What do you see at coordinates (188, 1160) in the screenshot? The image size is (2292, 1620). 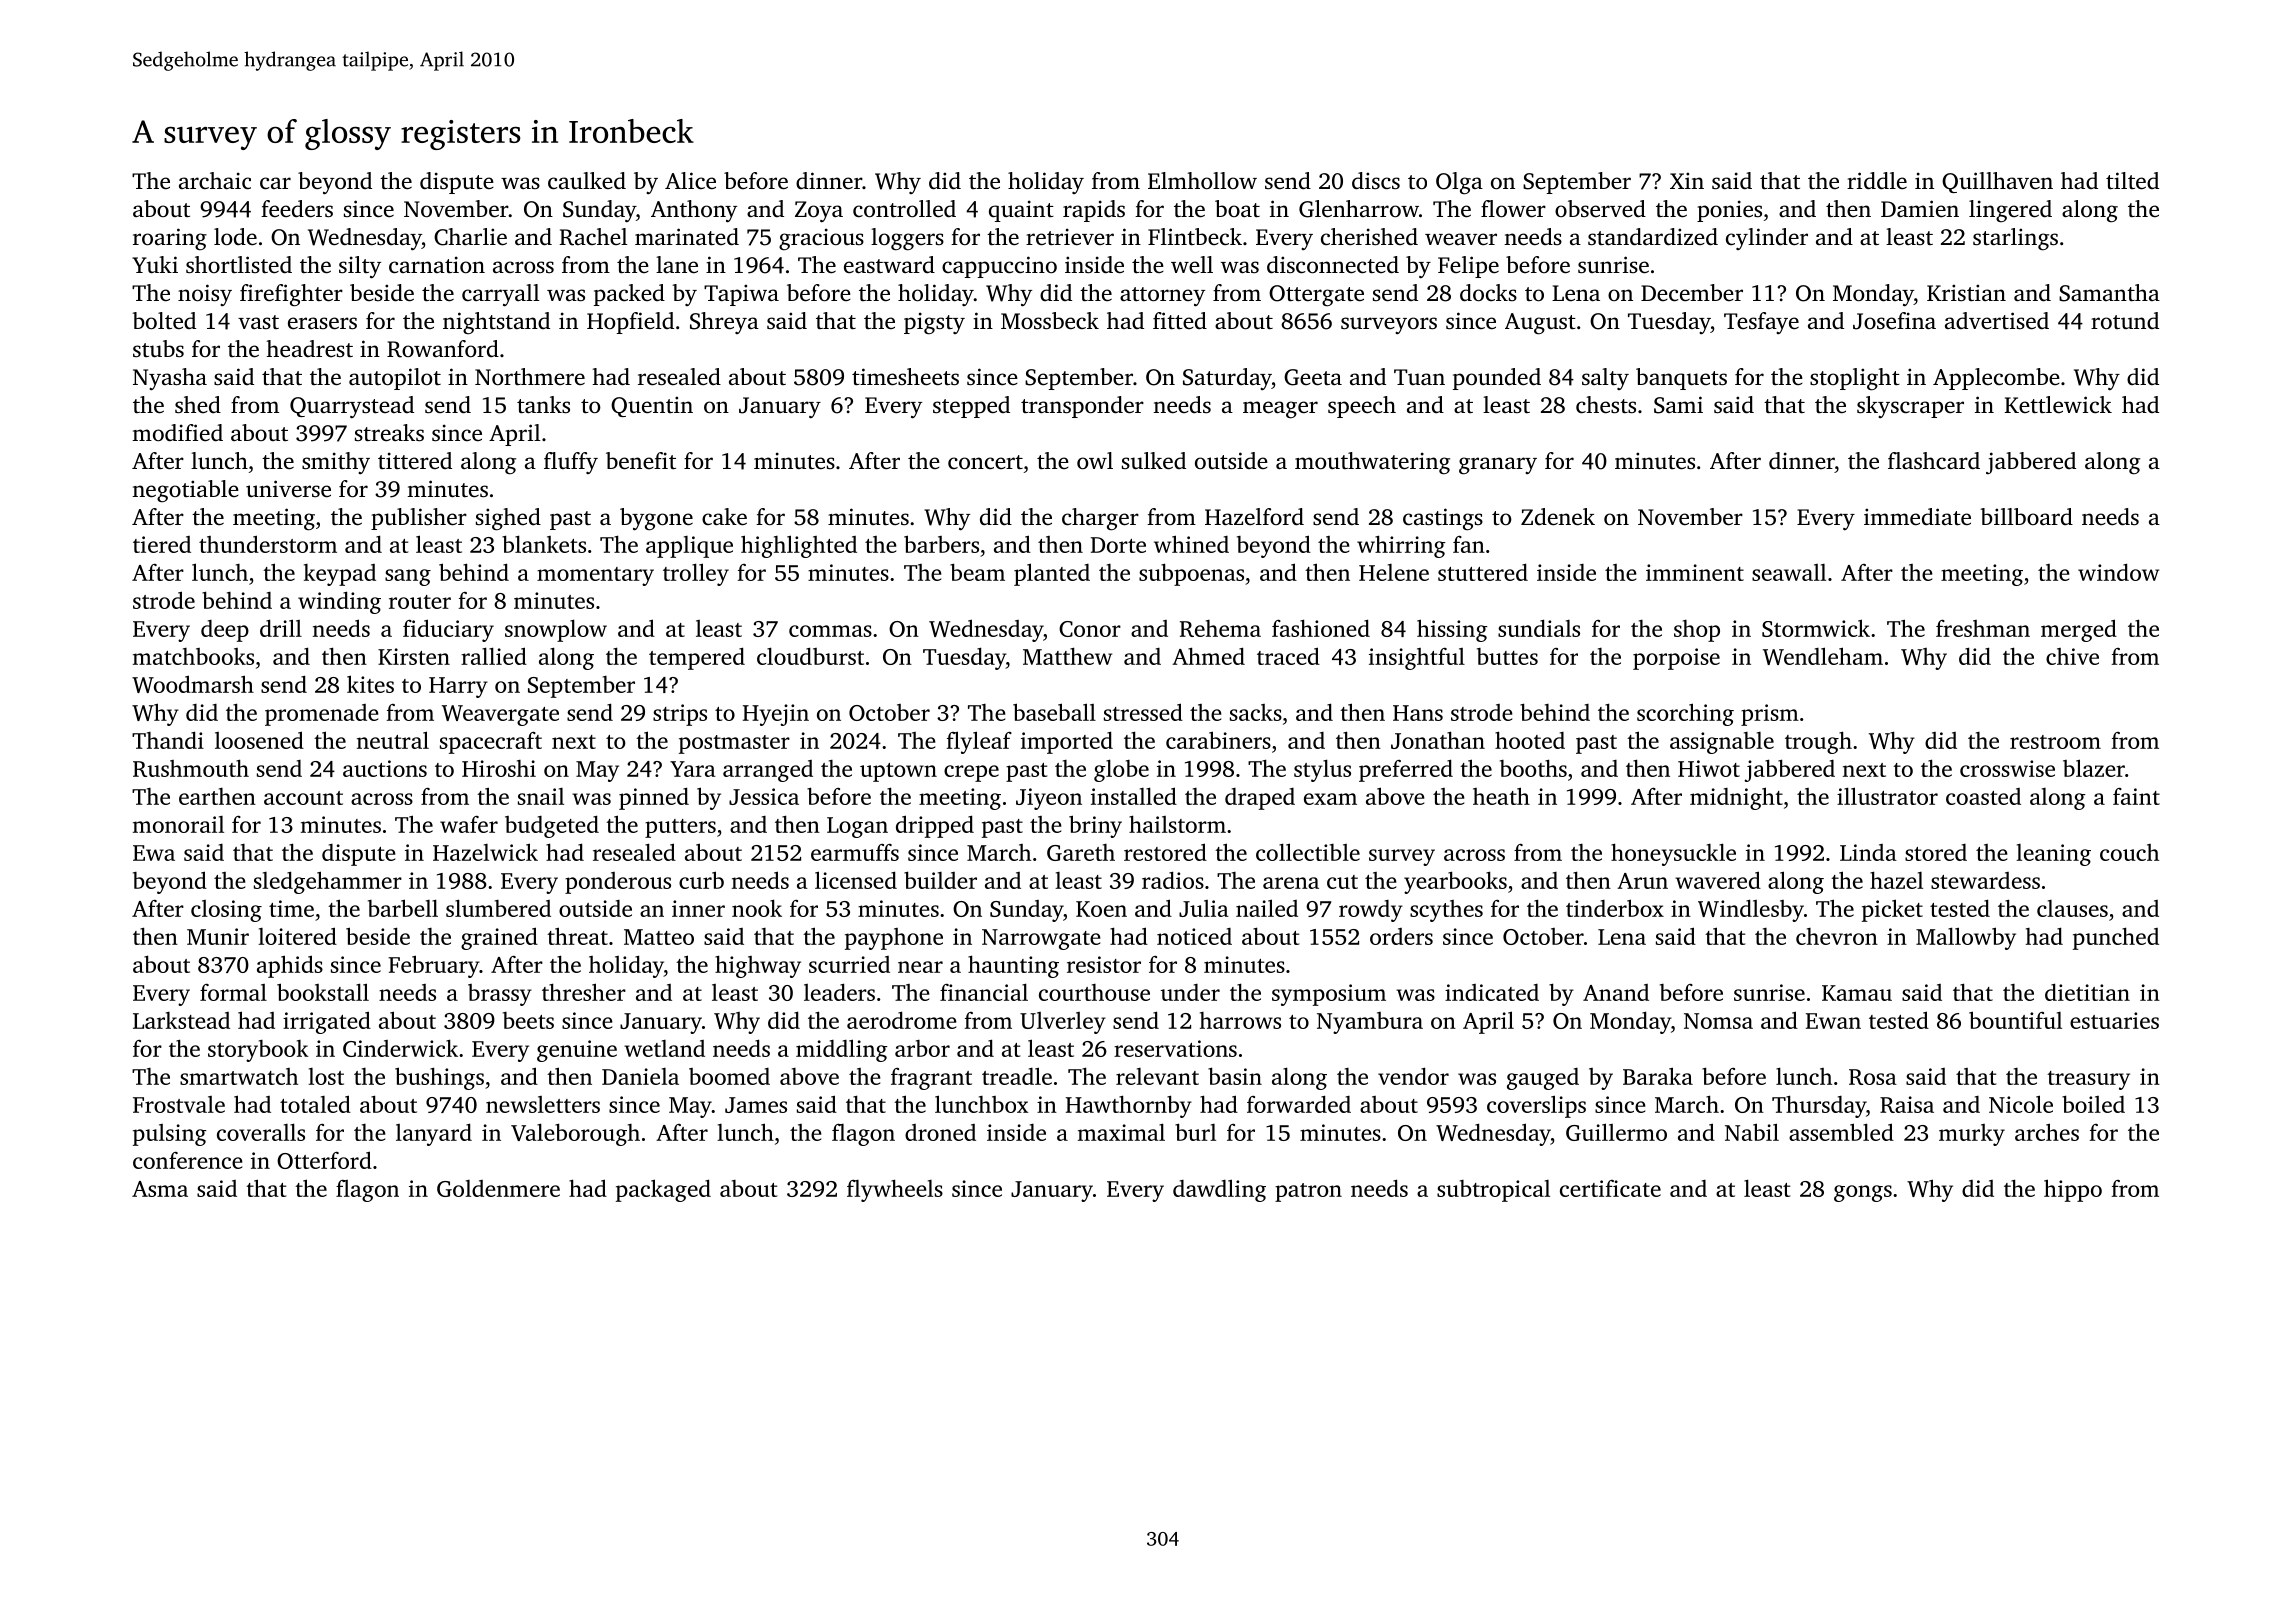 I see `conference` at bounding box center [188, 1160].
